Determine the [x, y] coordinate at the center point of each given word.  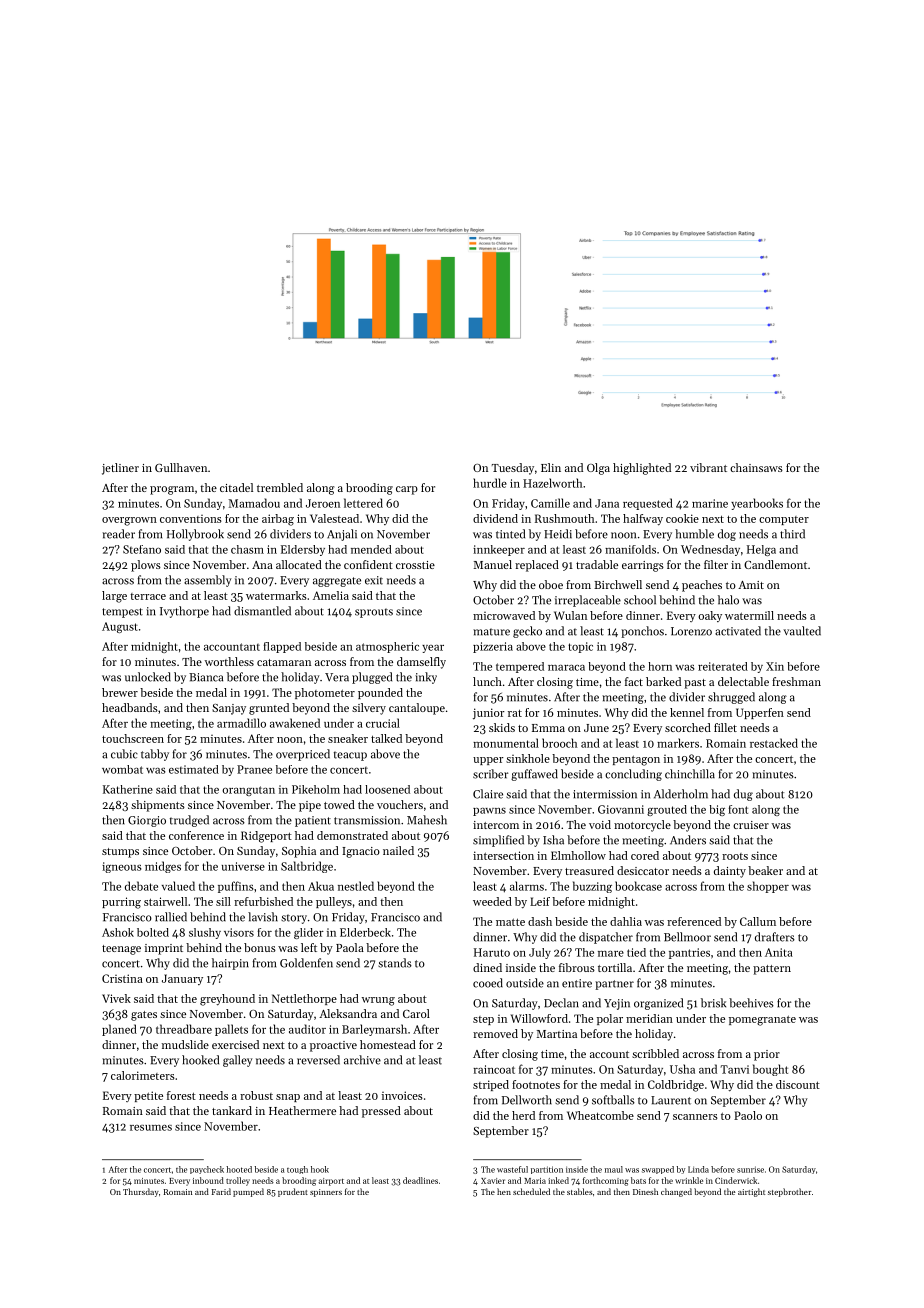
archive [362, 1060]
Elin [551, 467]
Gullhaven [181, 467]
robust [256, 1095]
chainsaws [756, 467]
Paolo [748, 1115]
